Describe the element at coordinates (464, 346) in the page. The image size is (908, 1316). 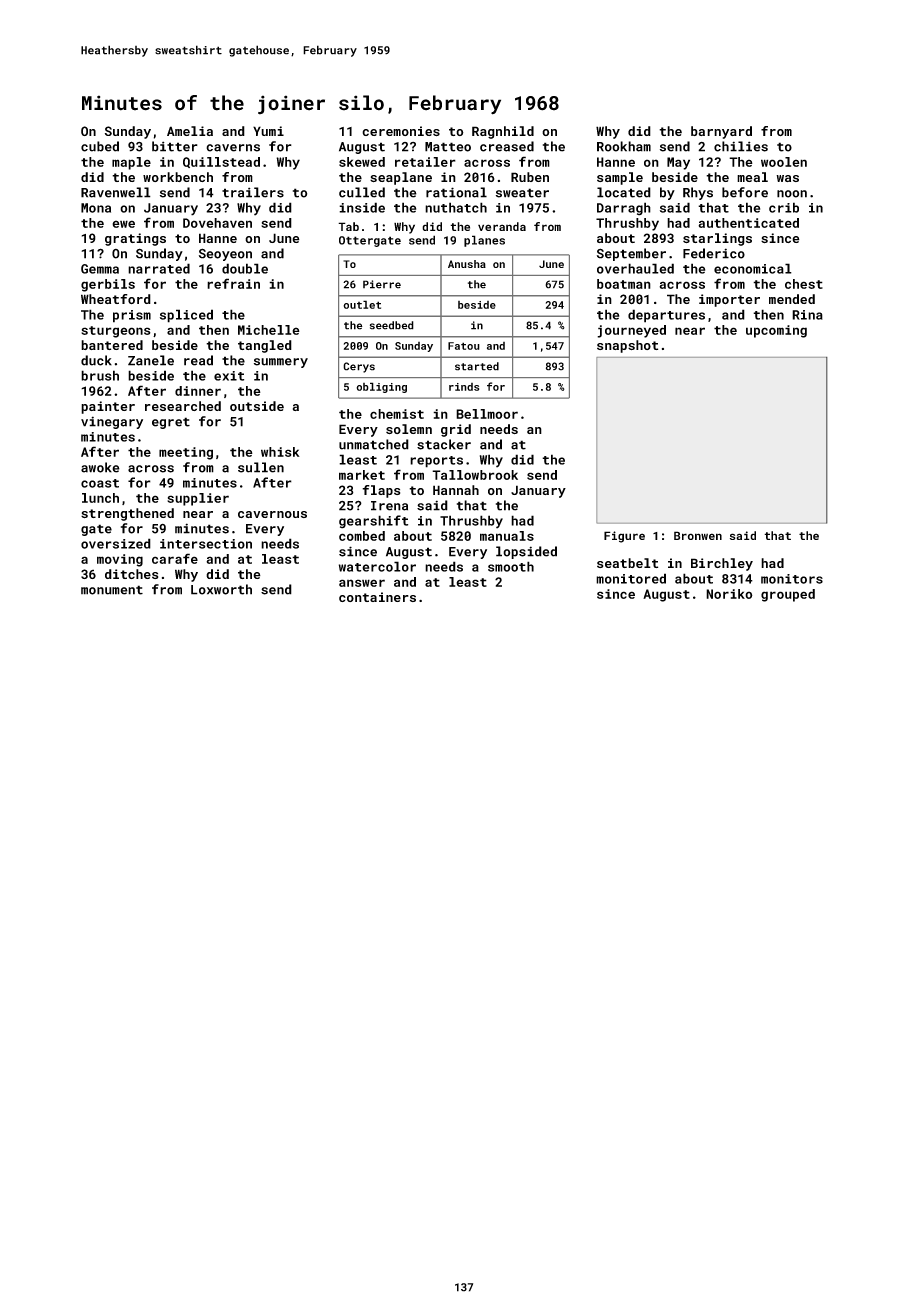
I see `Fatou` at that location.
